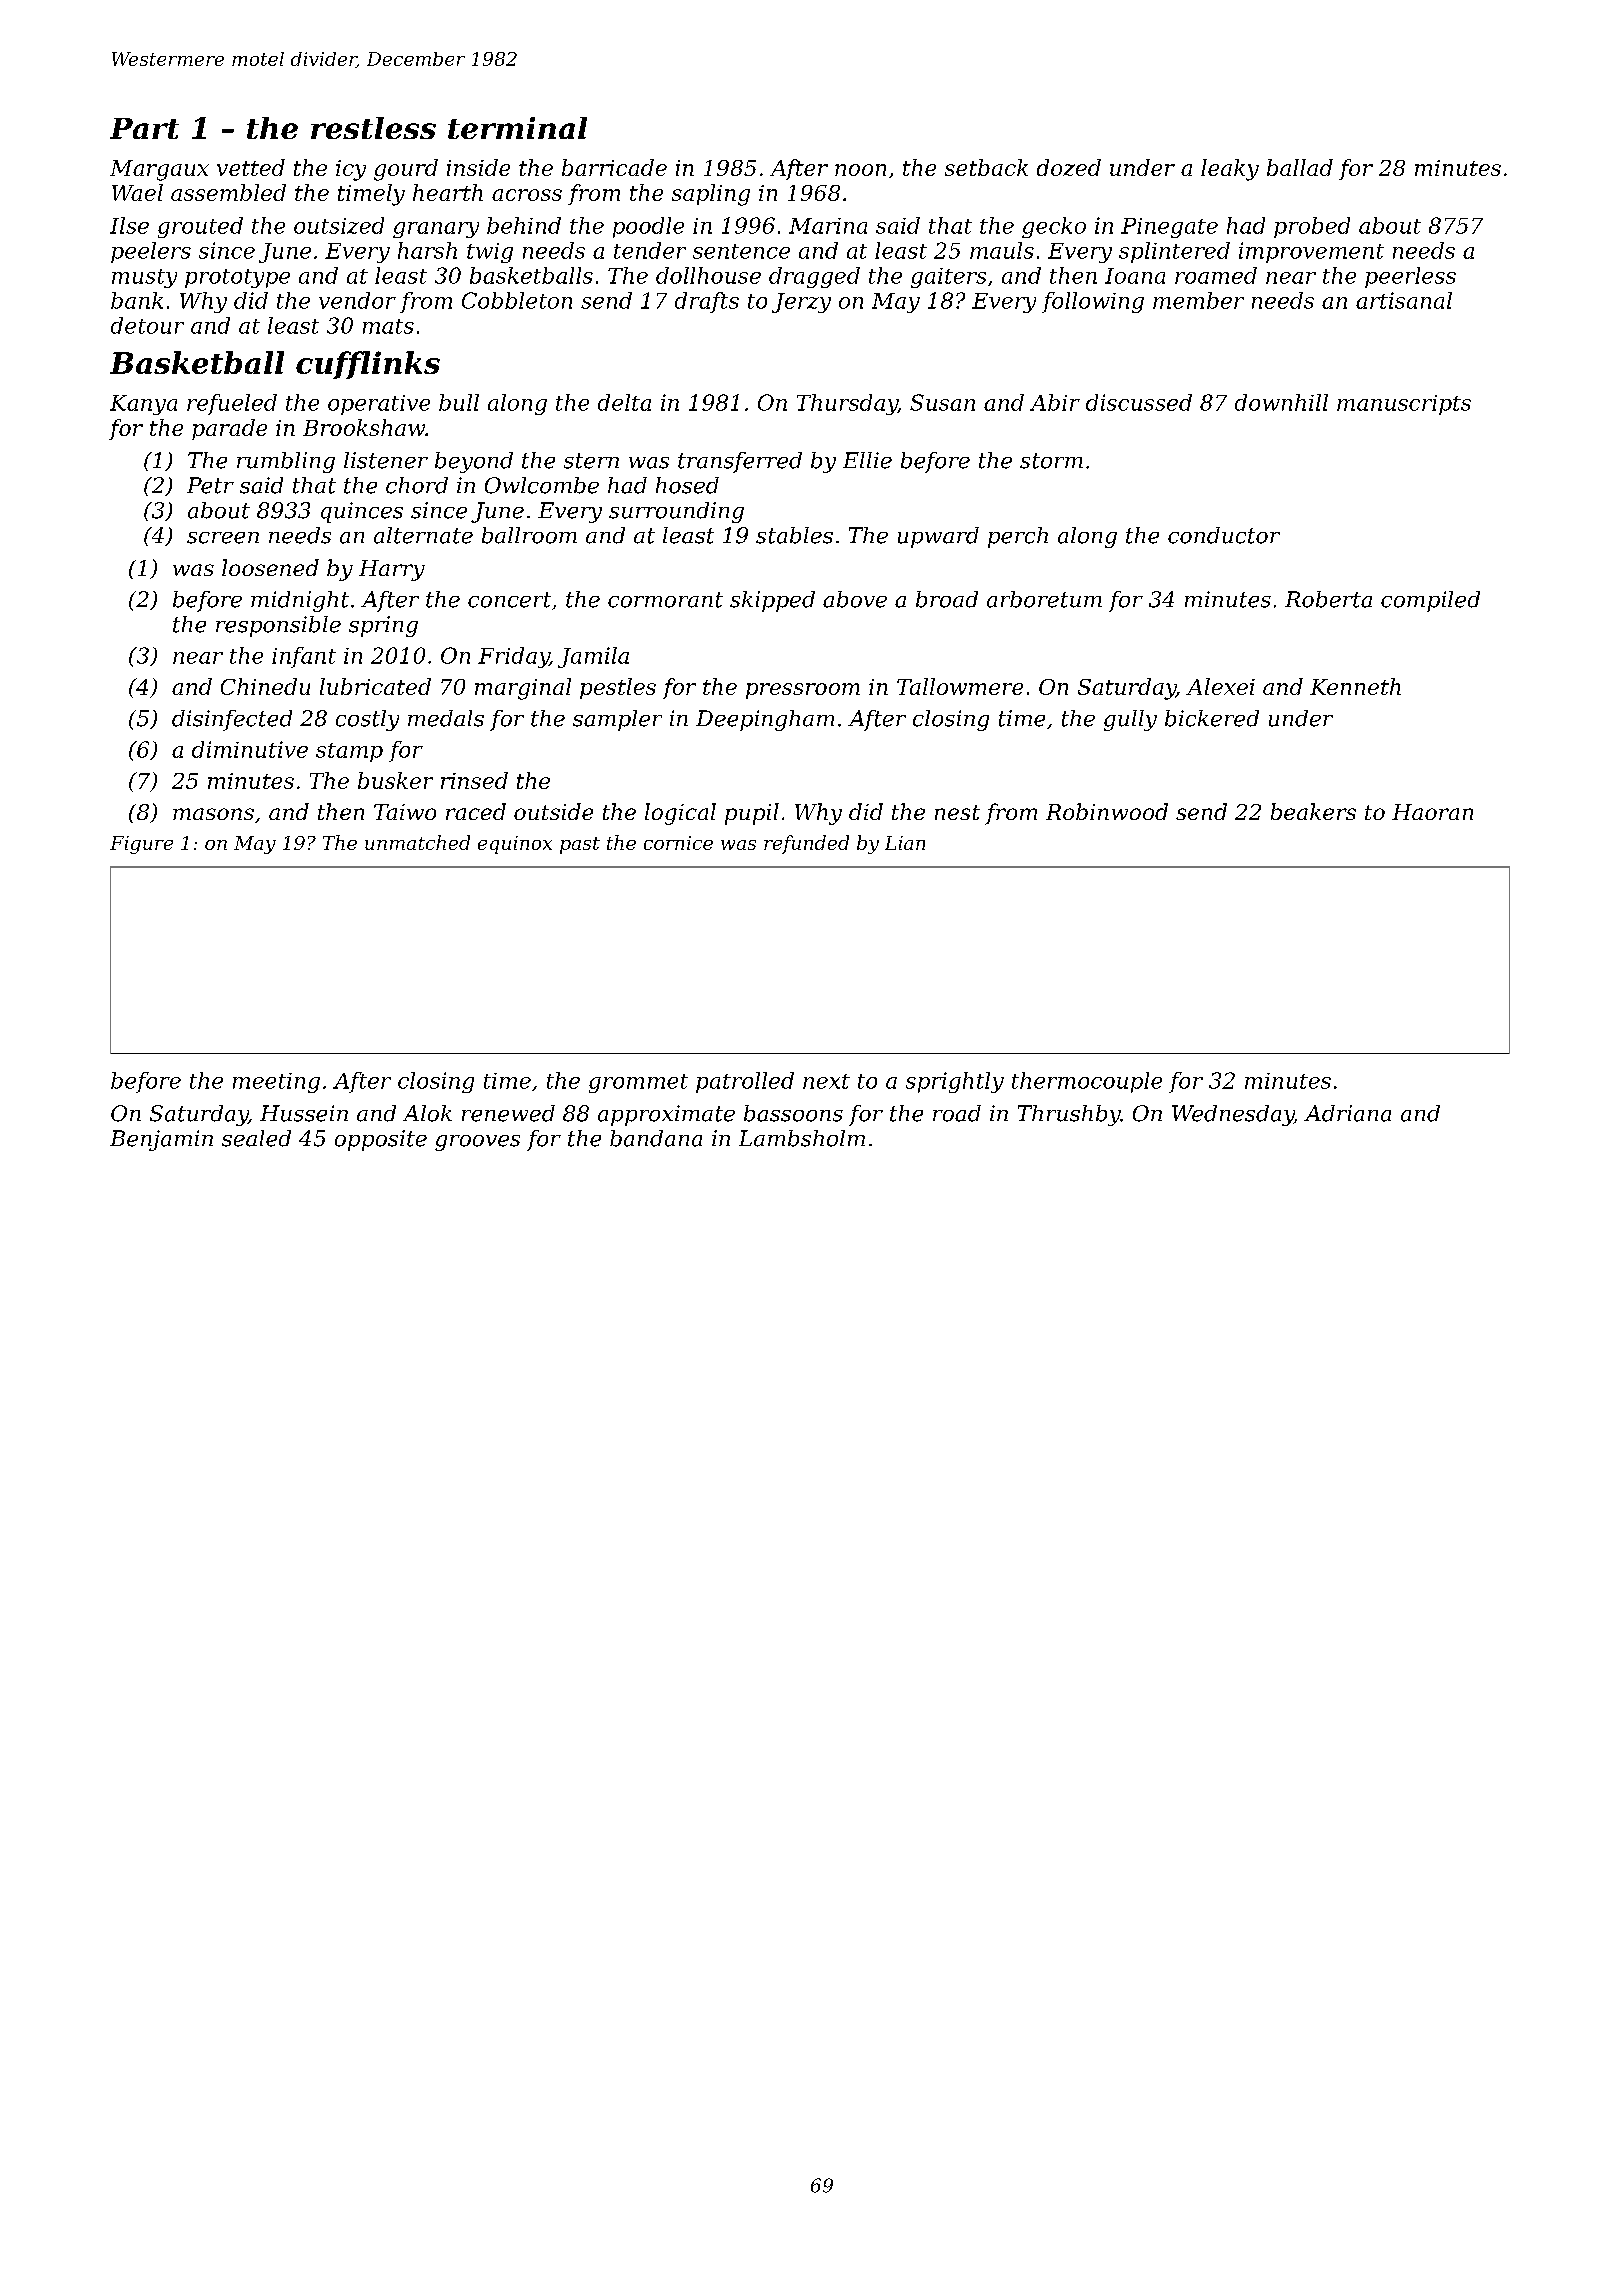 Image resolution: width=1620 pixels, height=2292 pixels. Describe the element at coordinates (210, 485) in the image. I see `Petr` at that location.
